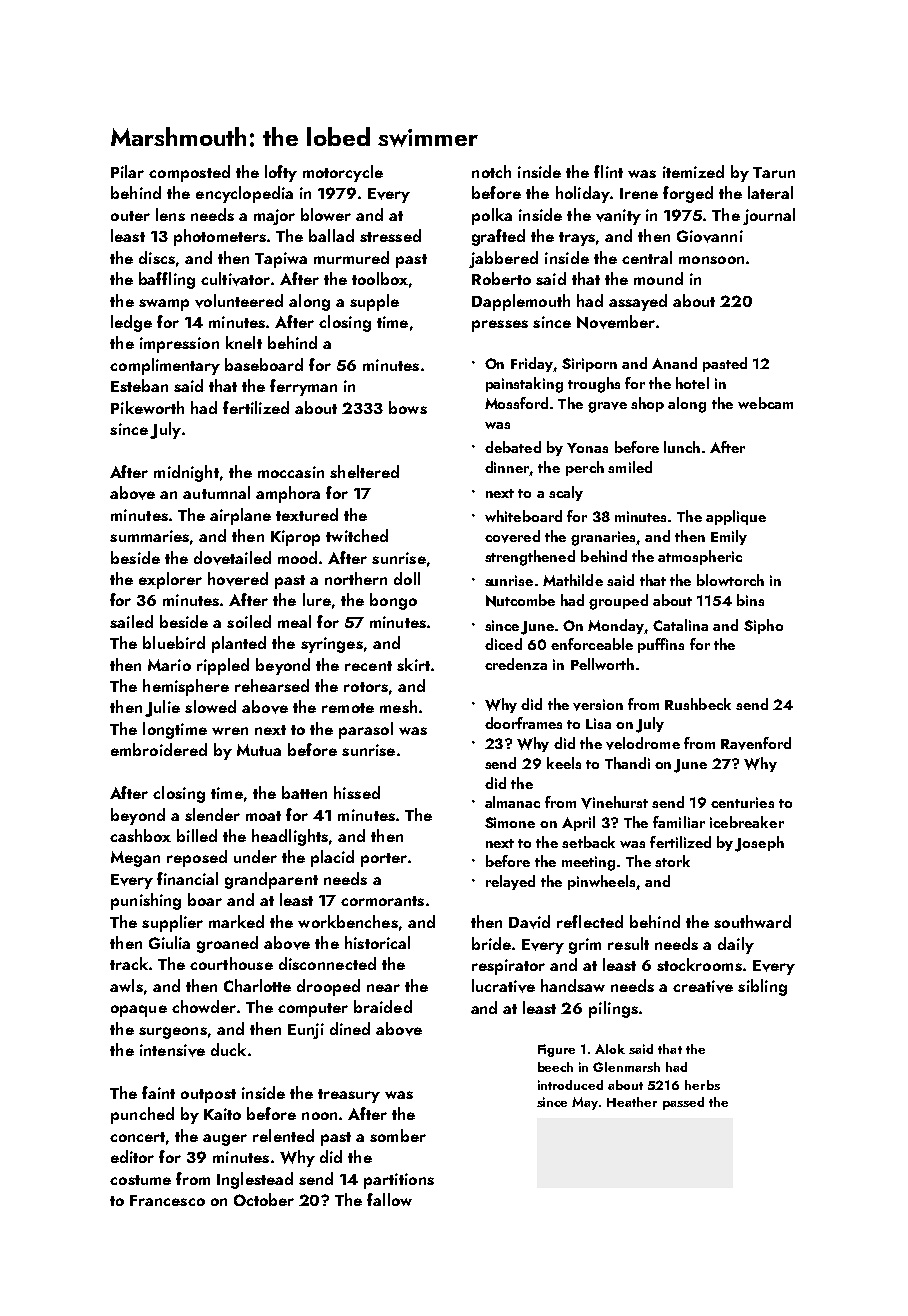  I want to click on webcam, so click(765, 403).
